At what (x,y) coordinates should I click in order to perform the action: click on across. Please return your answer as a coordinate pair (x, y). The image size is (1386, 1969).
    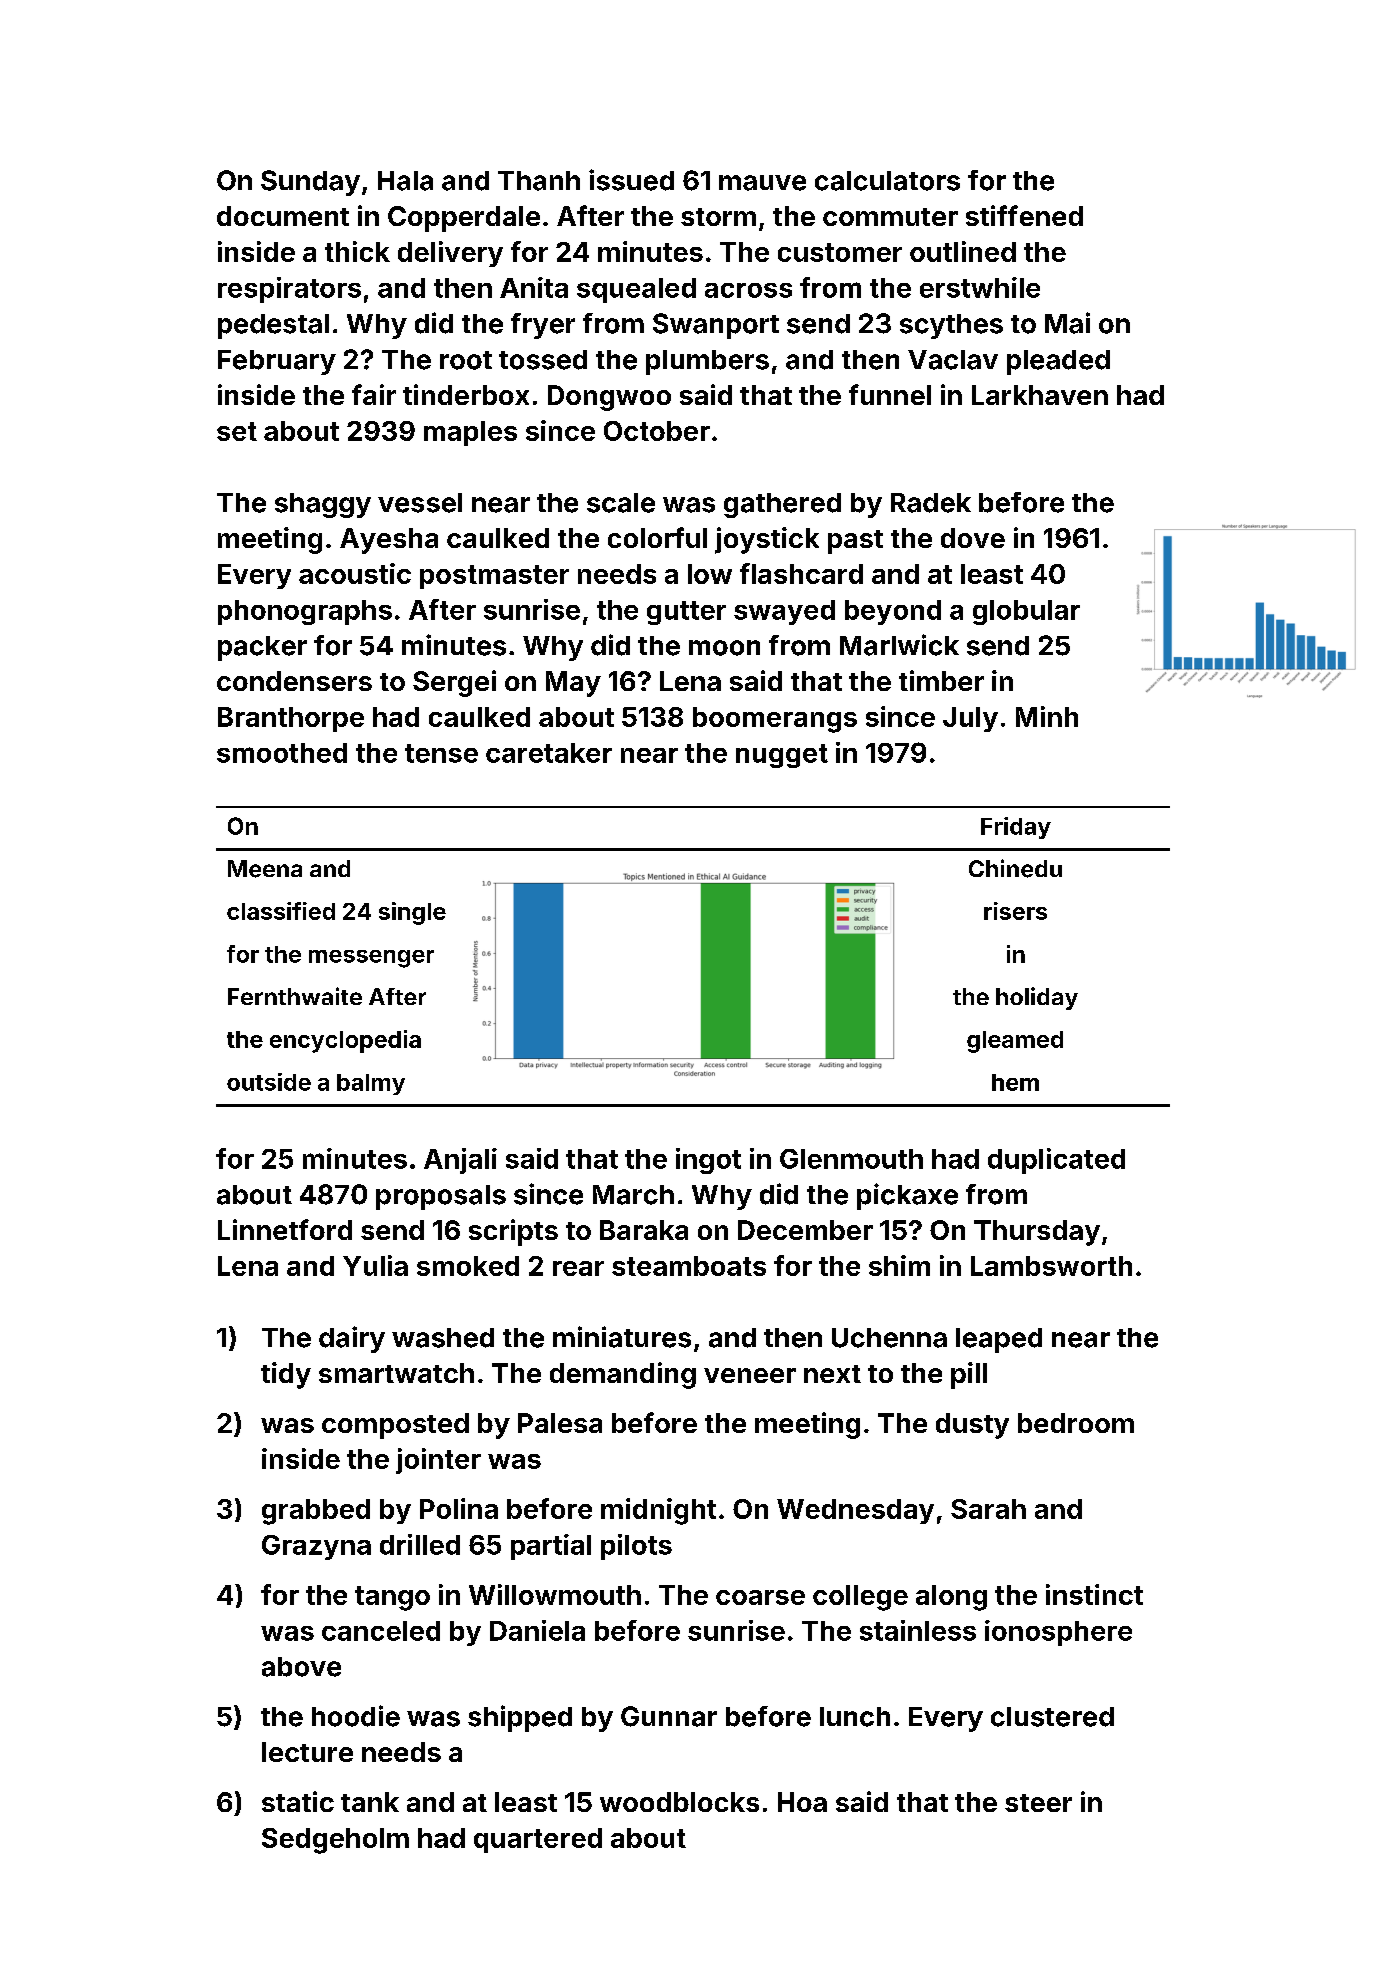
    Looking at the image, I should click on (748, 290).
